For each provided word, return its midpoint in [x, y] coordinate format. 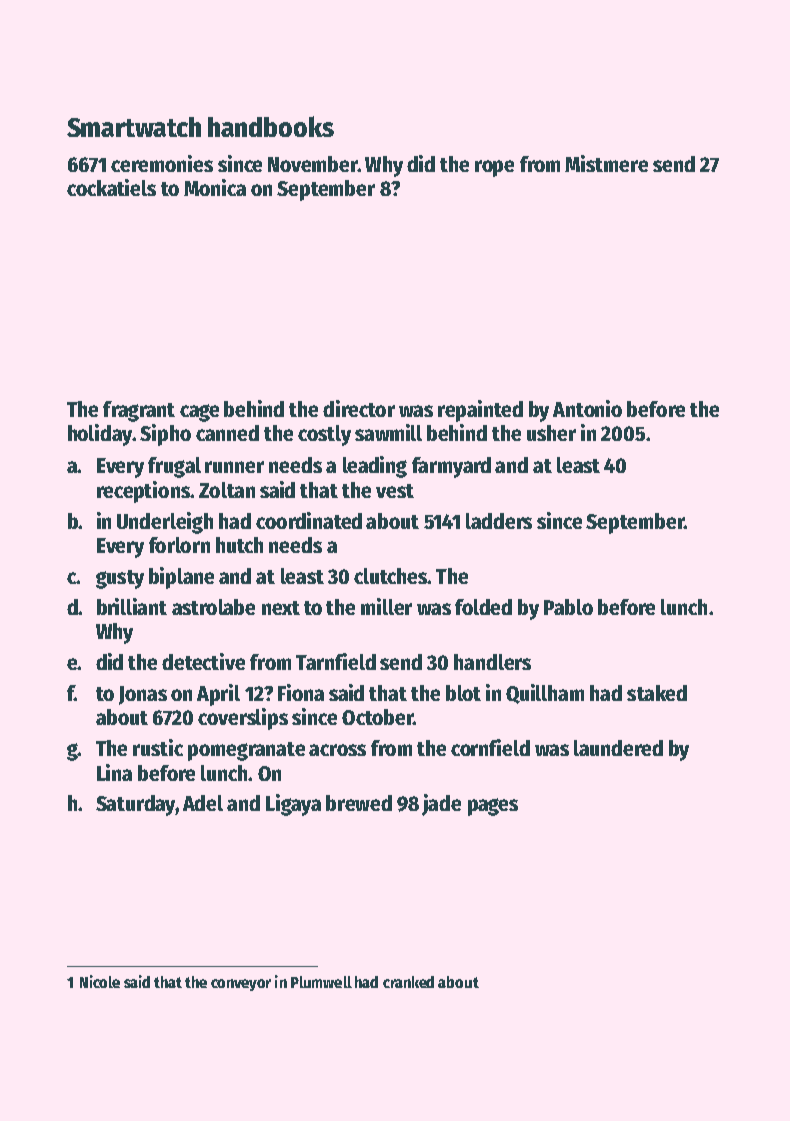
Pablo [568, 607]
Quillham [545, 694]
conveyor [241, 985]
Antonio [587, 408]
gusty [120, 579]
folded [483, 607]
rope [494, 168]
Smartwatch [134, 127]
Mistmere [606, 163]
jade [441, 805]
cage [199, 413]
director [359, 408]
